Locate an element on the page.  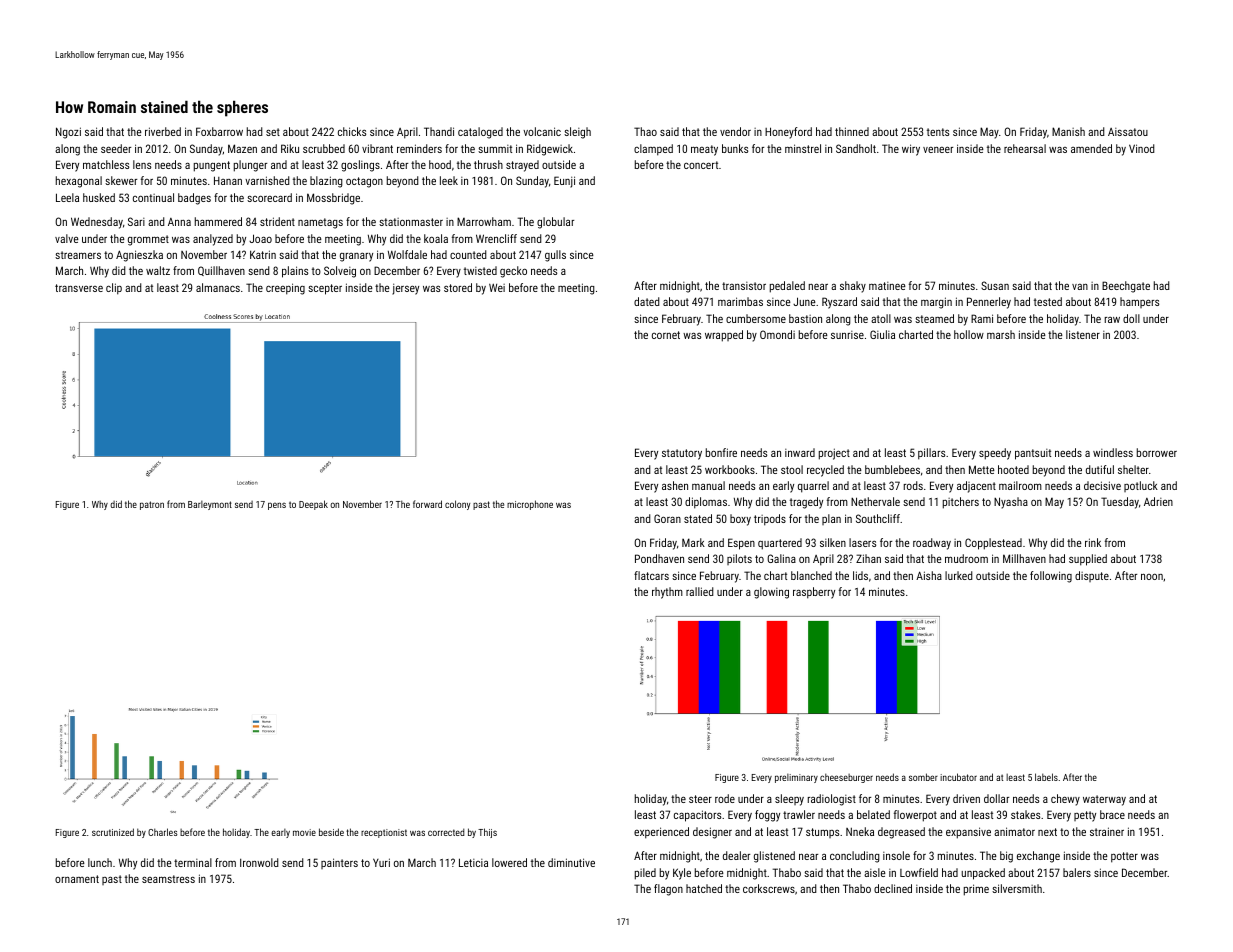
Deepak is located at coordinates (313, 505).
